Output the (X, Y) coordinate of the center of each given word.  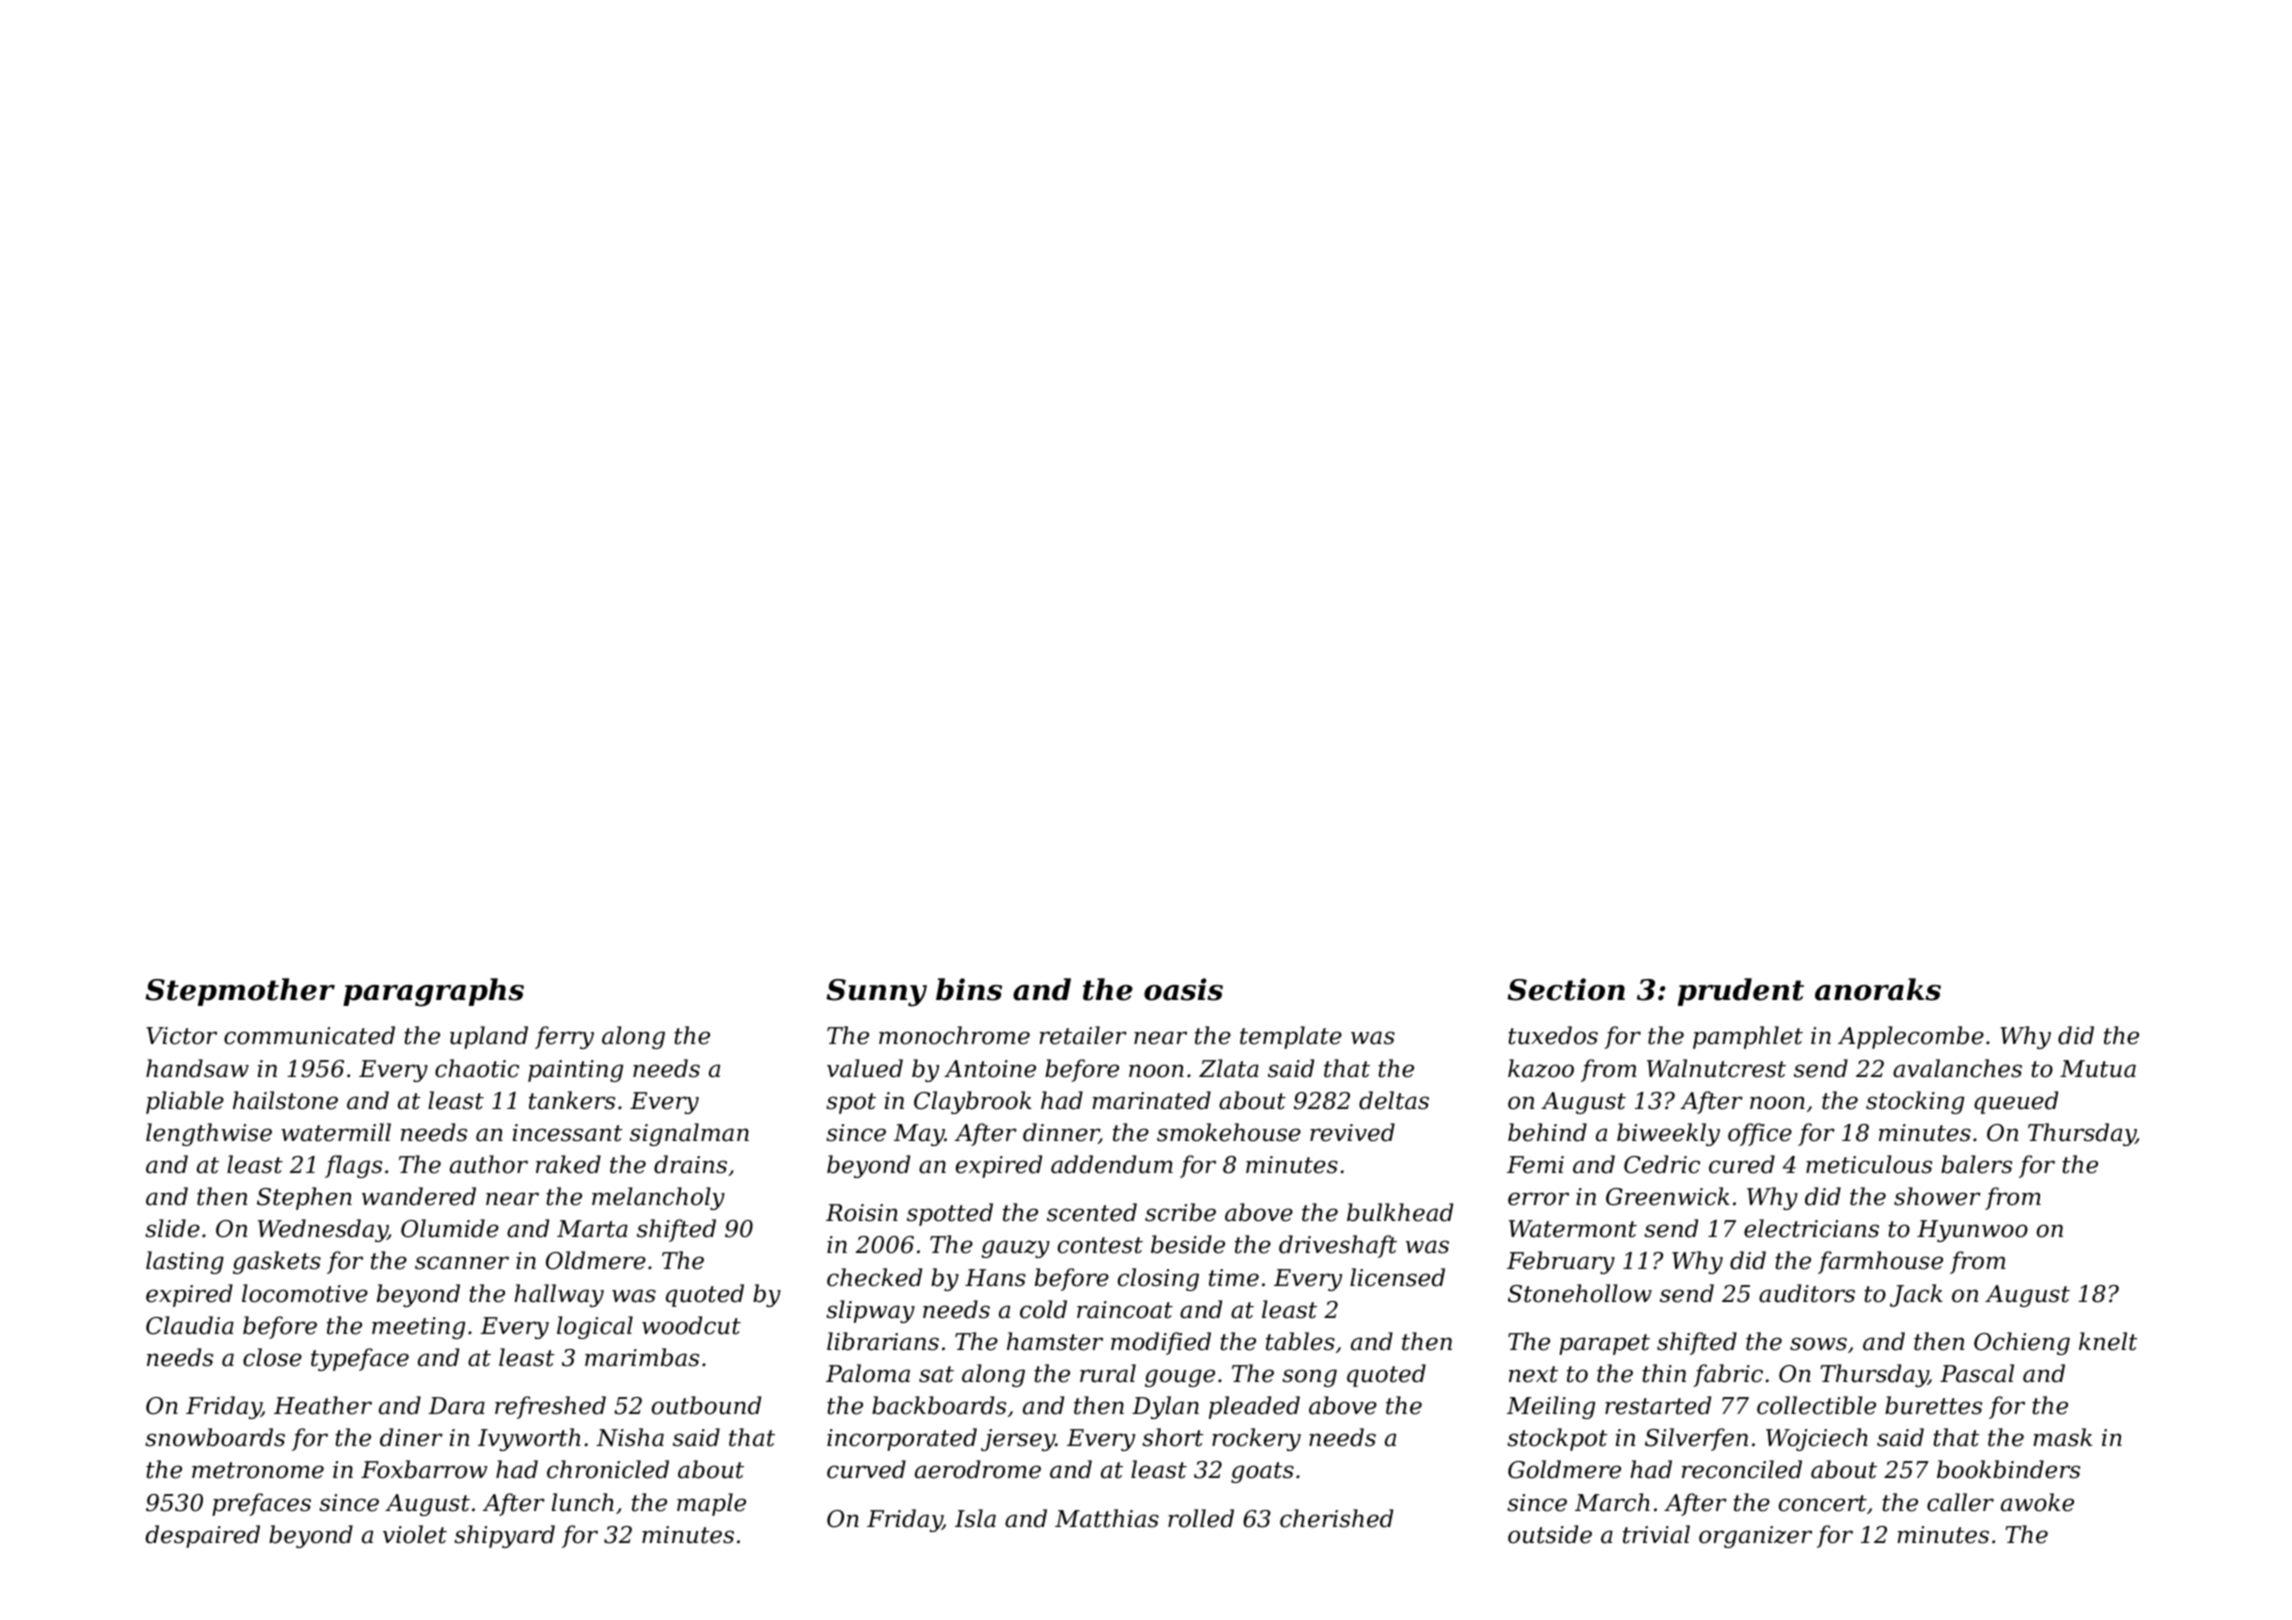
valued (865, 1068)
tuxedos (1553, 1035)
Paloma (868, 1373)
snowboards (215, 1437)
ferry (564, 1037)
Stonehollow (1580, 1293)
